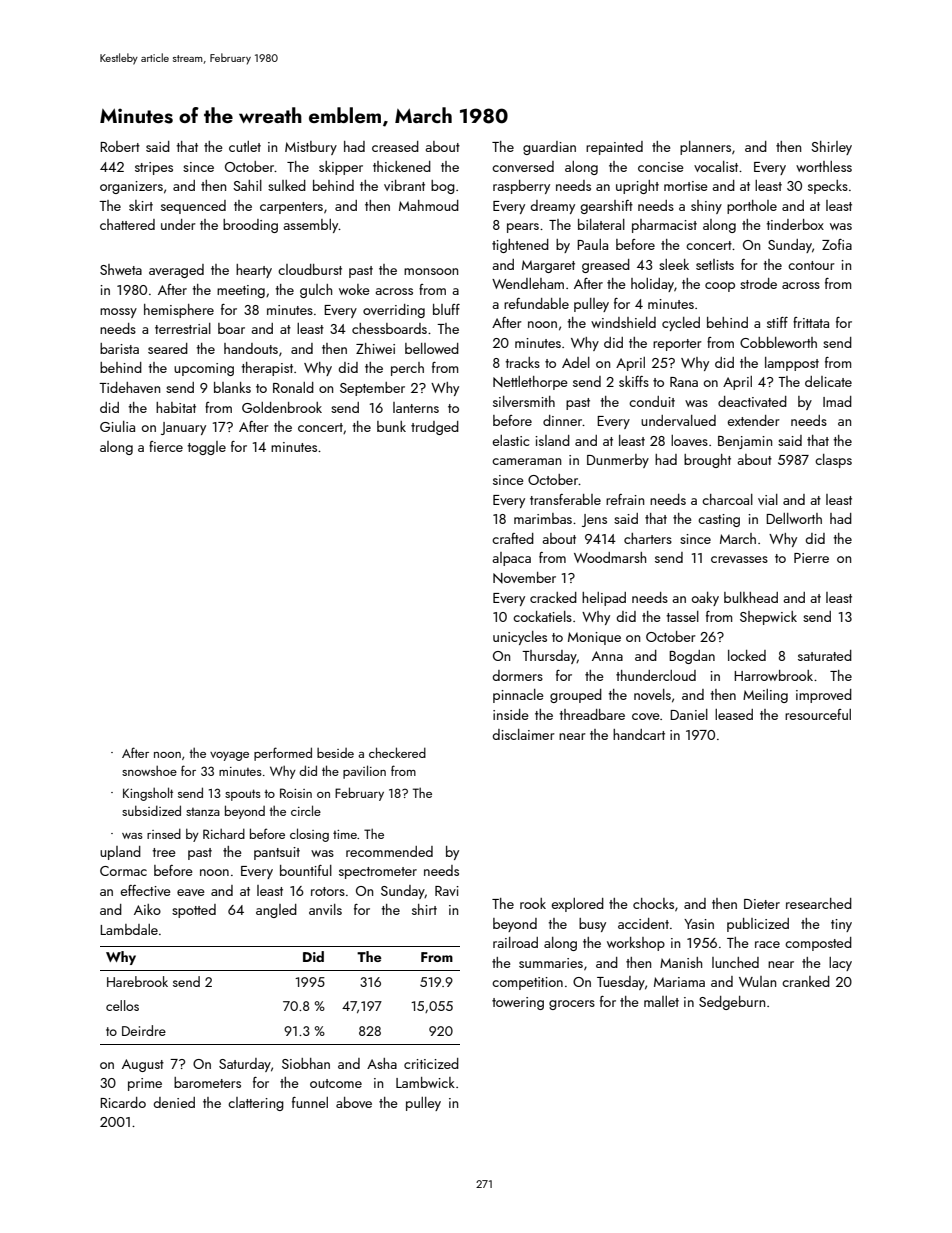  Describe the element at coordinates (166, 446) in the screenshot. I see `fierce` at that location.
